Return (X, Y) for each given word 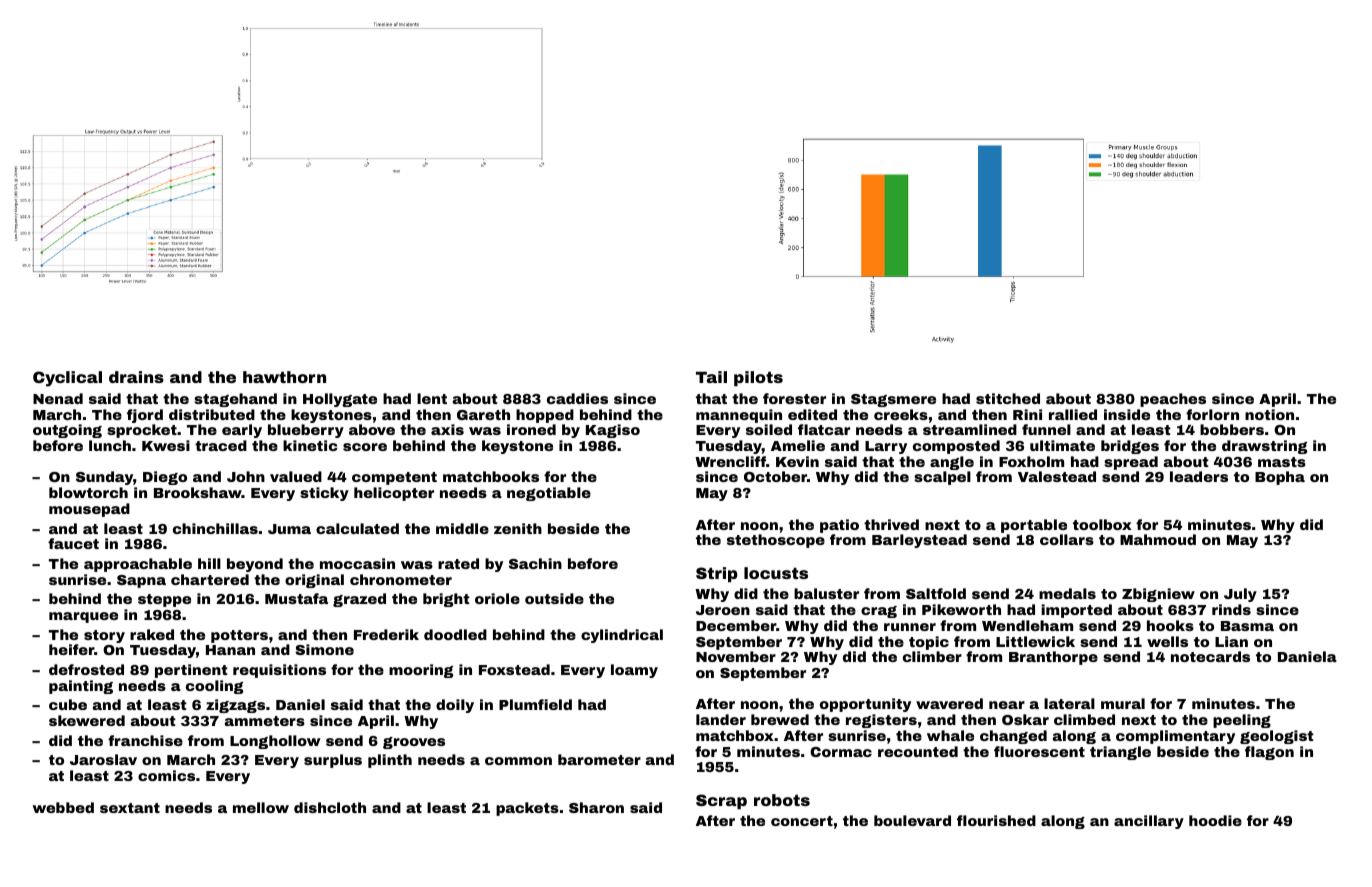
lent (432, 398)
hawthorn (284, 377)
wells (1167, 641)
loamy (634, 671)
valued (296, 476)
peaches (1173, 400)
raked (152, 634)
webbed (63, 807)
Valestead (1057, 476)
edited (812, 414)
